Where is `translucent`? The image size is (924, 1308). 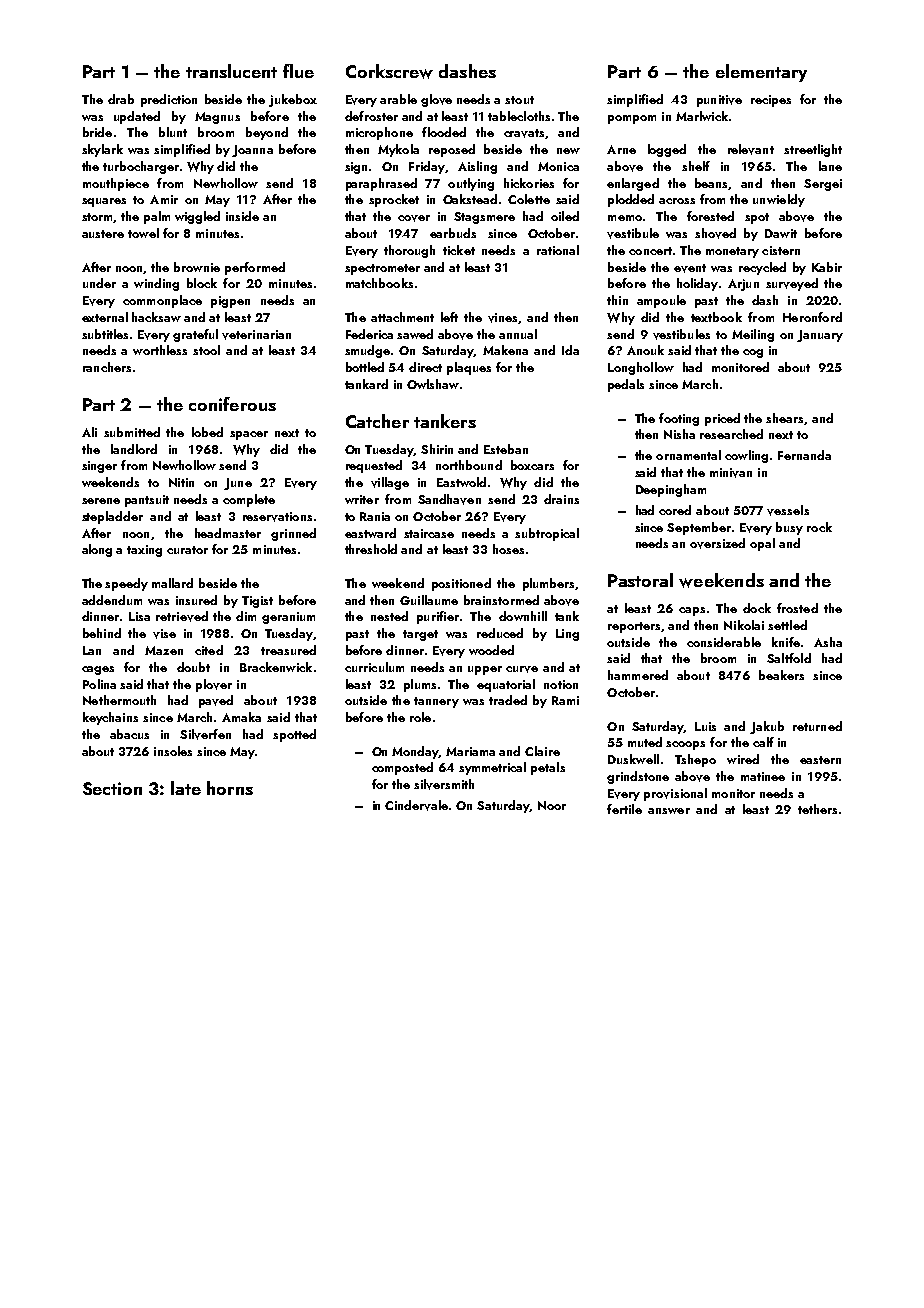
translucent is located at coordinates (231, 71).
